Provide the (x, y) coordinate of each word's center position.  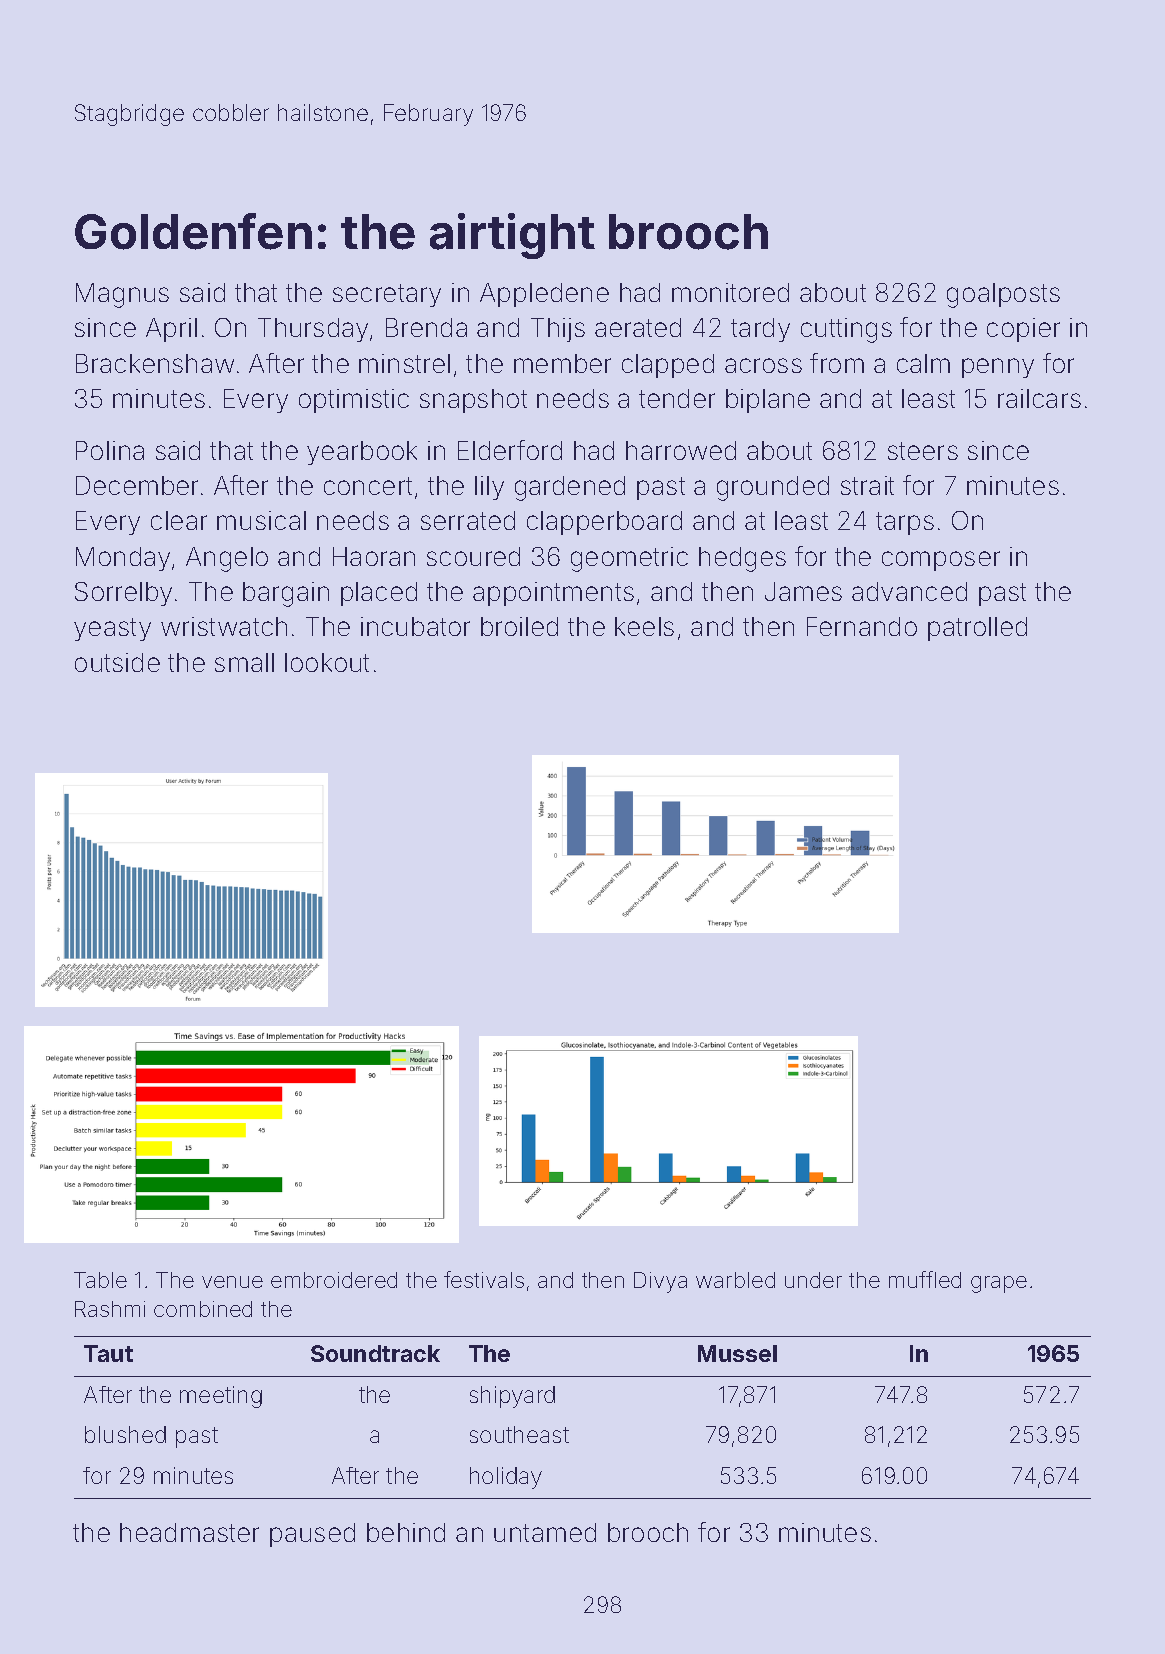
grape (999, 1284)
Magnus (122, 295)
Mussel (737, 1353)
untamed (545, 1532)
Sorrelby (123, 594)
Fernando (862, 626)
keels (644, 626)
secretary (387, 295)
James (803, 591)
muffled (925, 1279)
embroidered (334, 1280)
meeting (221, 1397)
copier (1023, 330)
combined (203, 1309)
